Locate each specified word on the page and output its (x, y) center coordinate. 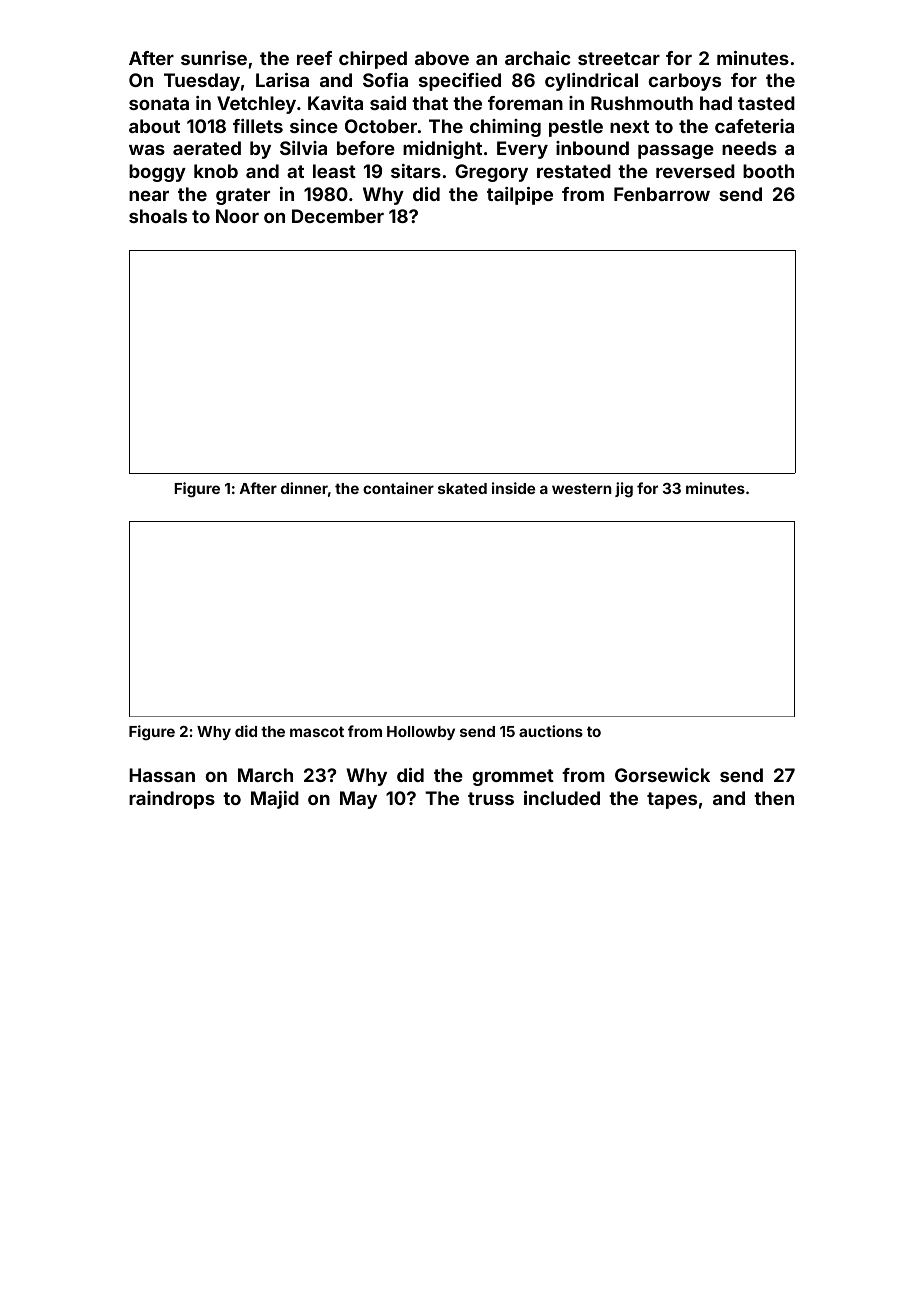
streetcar (619, 58)
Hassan (162, 775)
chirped (373, 60)
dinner (304, 488)
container (398, 488)
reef (314, 58)
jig (624, 490)
